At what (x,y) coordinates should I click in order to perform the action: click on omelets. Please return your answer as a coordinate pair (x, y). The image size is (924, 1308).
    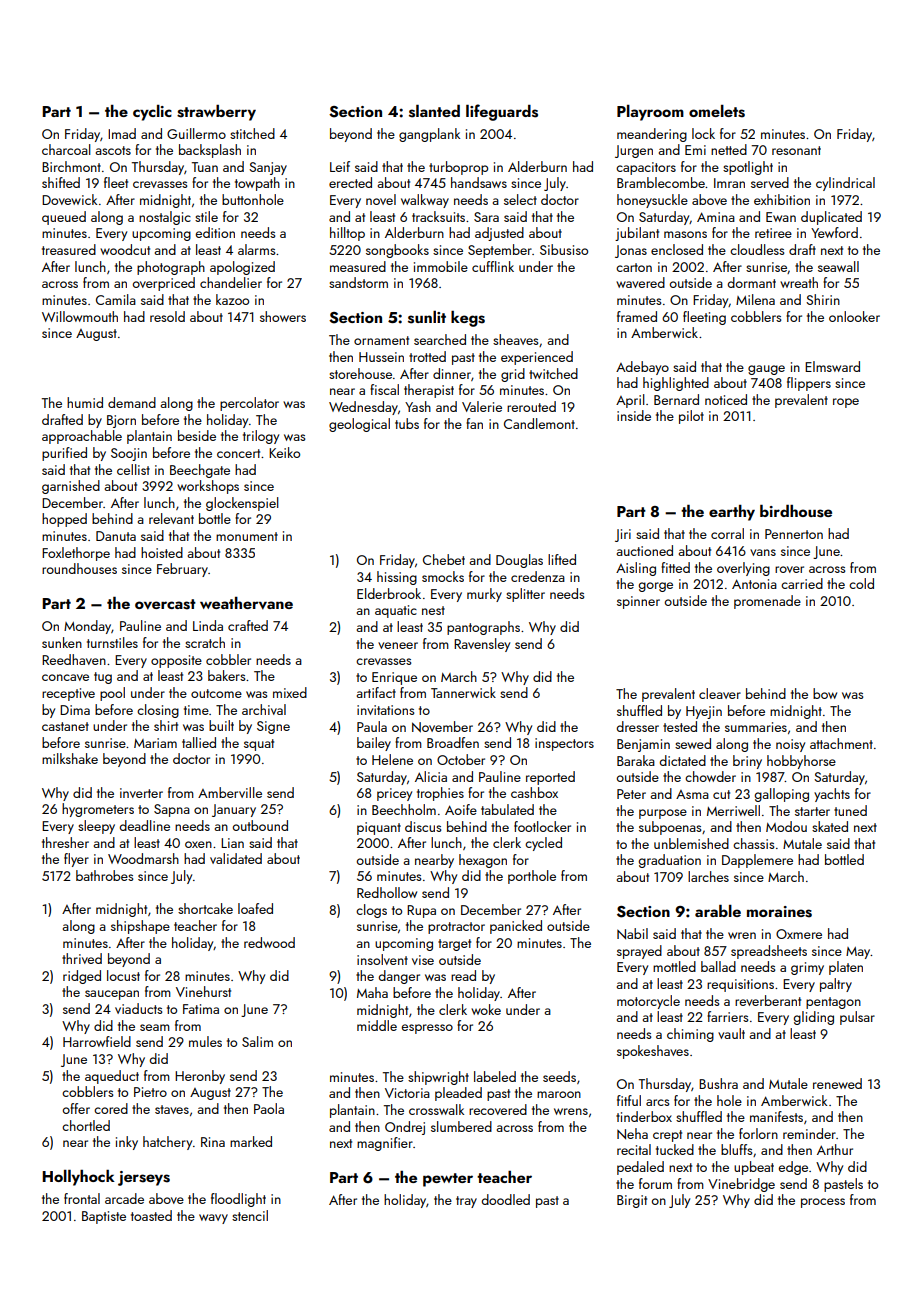
    Looking at the image, I should click on (717, 111).
